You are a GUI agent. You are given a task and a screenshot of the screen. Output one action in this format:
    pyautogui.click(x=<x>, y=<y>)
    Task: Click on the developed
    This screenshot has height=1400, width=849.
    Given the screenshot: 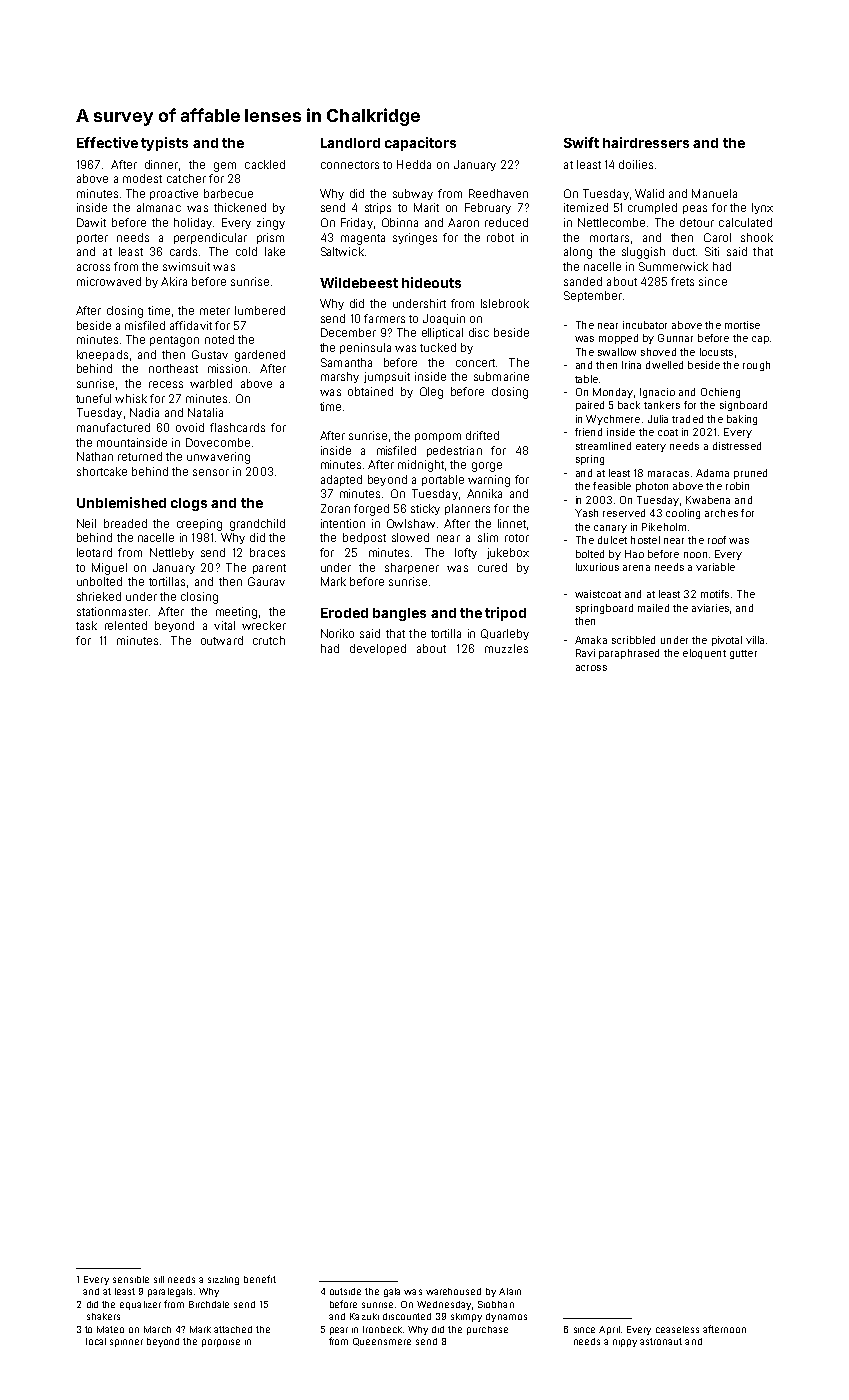 What is the action you would take?
    pyautogui.click(x=378, y=649)
